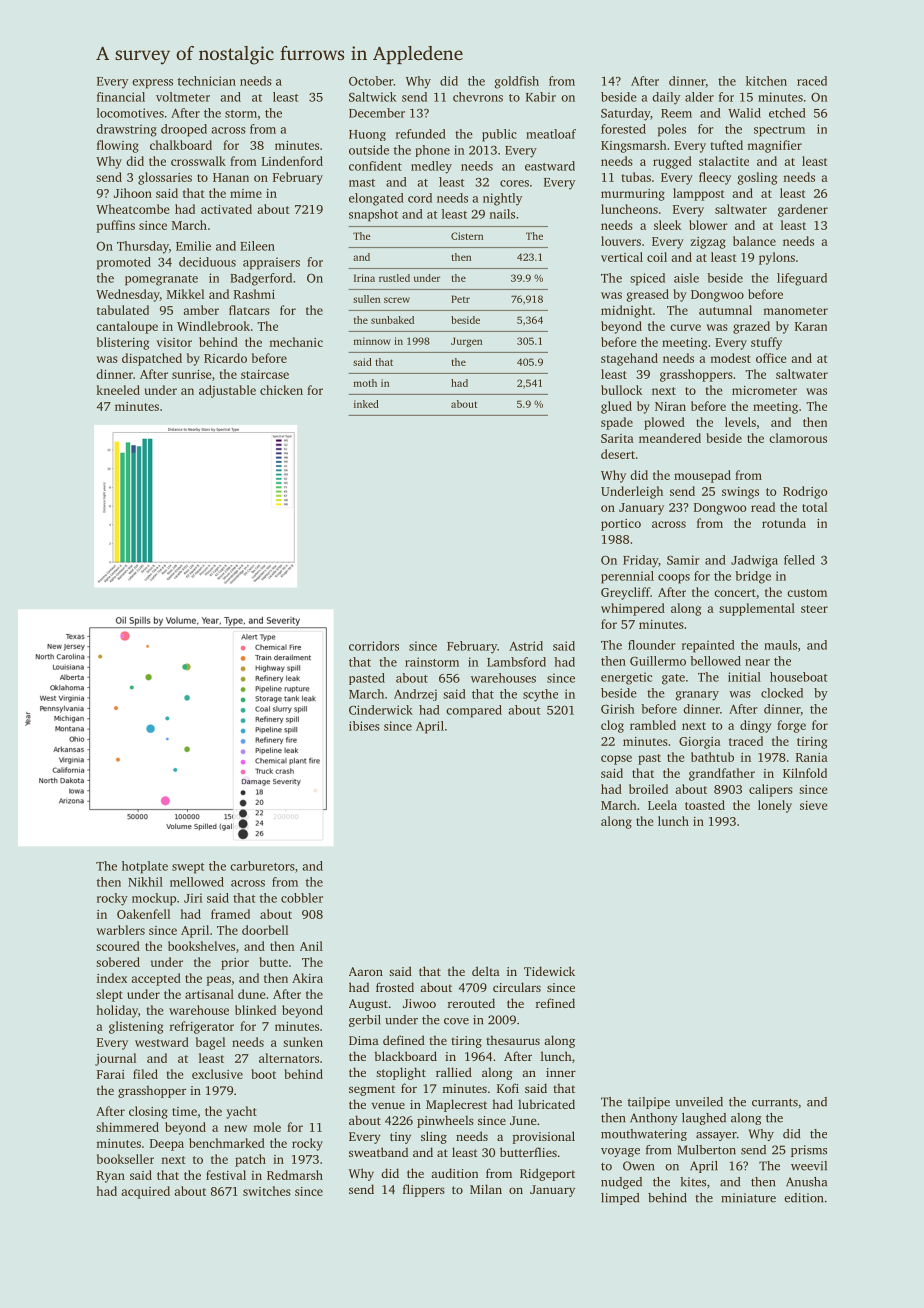 The width and height of the document is (924, 1308). Describe the element at coordinates (111, 1177) in the document. I see `Ryan` at that location.
